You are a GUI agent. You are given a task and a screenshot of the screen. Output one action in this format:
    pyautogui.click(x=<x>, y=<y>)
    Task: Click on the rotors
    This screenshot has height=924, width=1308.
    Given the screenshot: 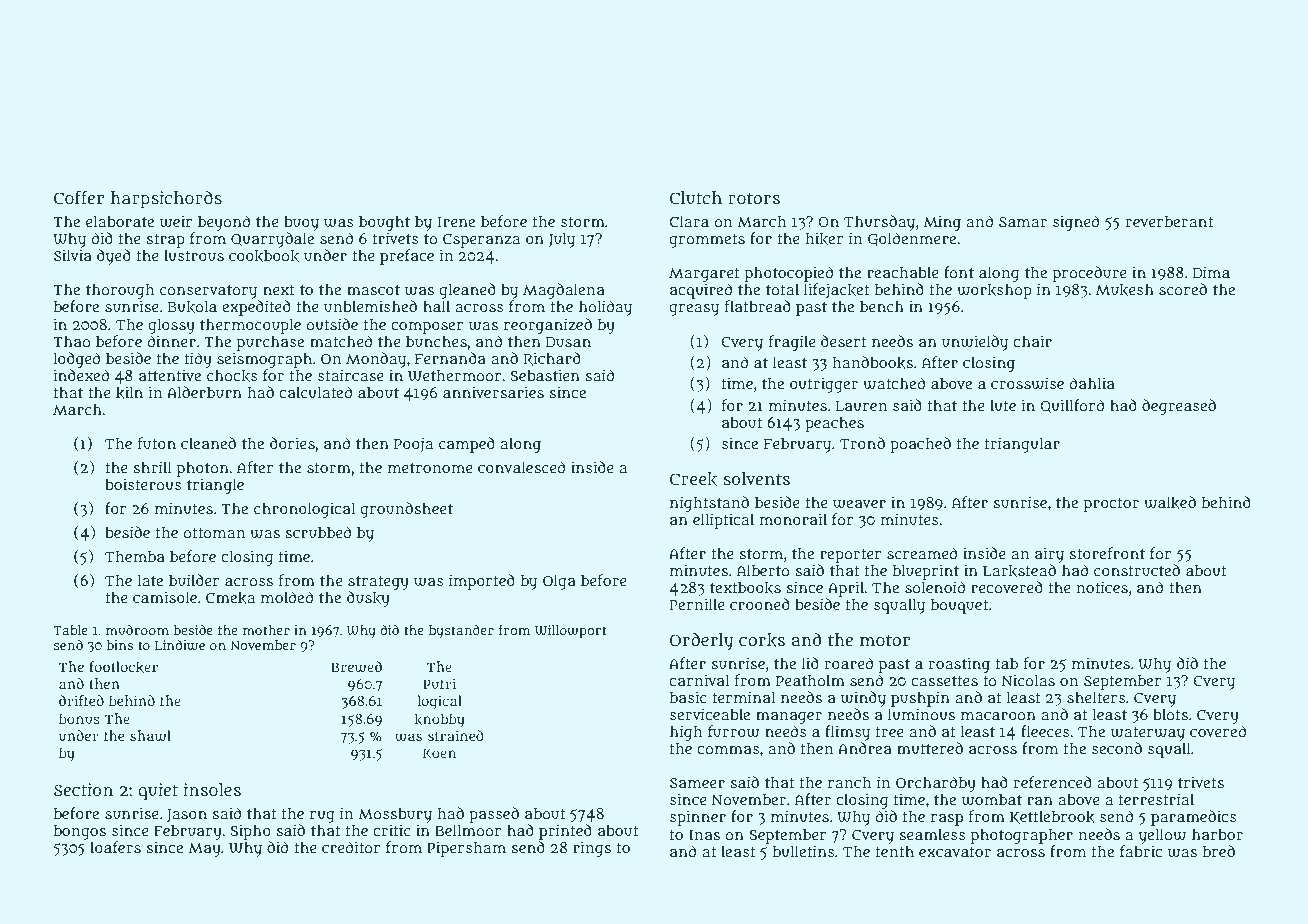 What is the action you would take?
    pyautogui.click(x=754, y=198)
